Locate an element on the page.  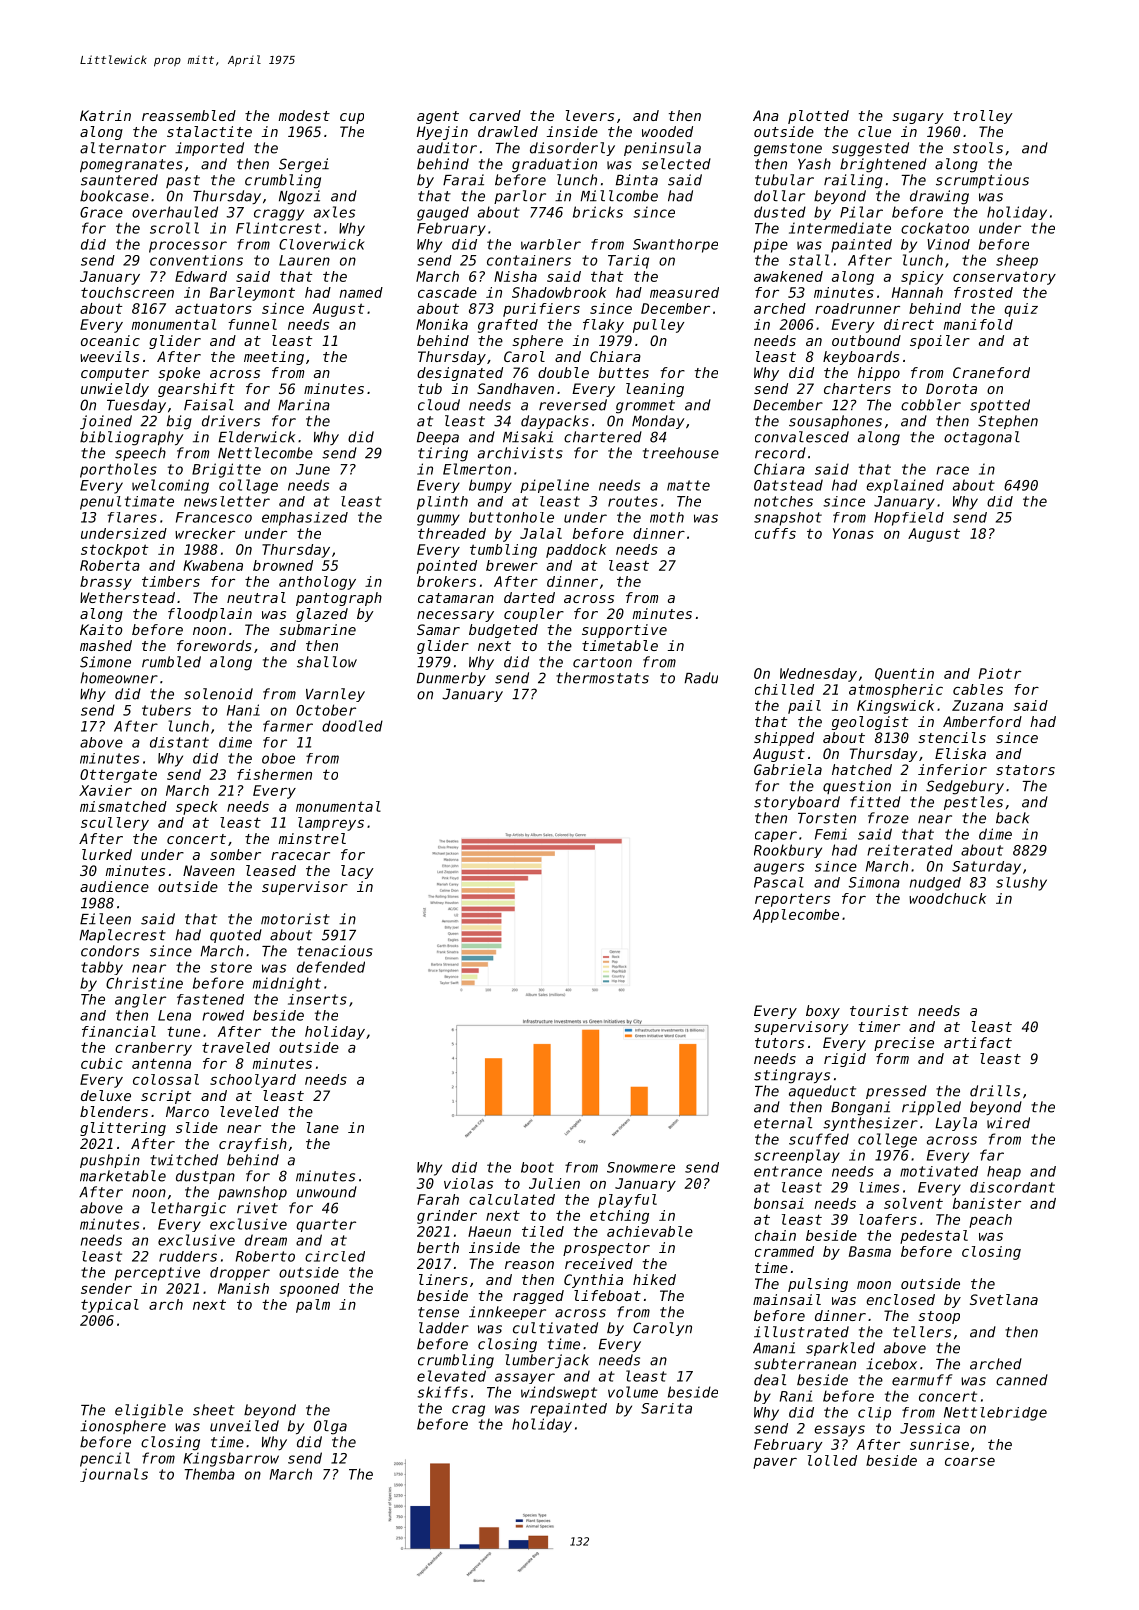
outbound is located at coordinates (866, 340).
